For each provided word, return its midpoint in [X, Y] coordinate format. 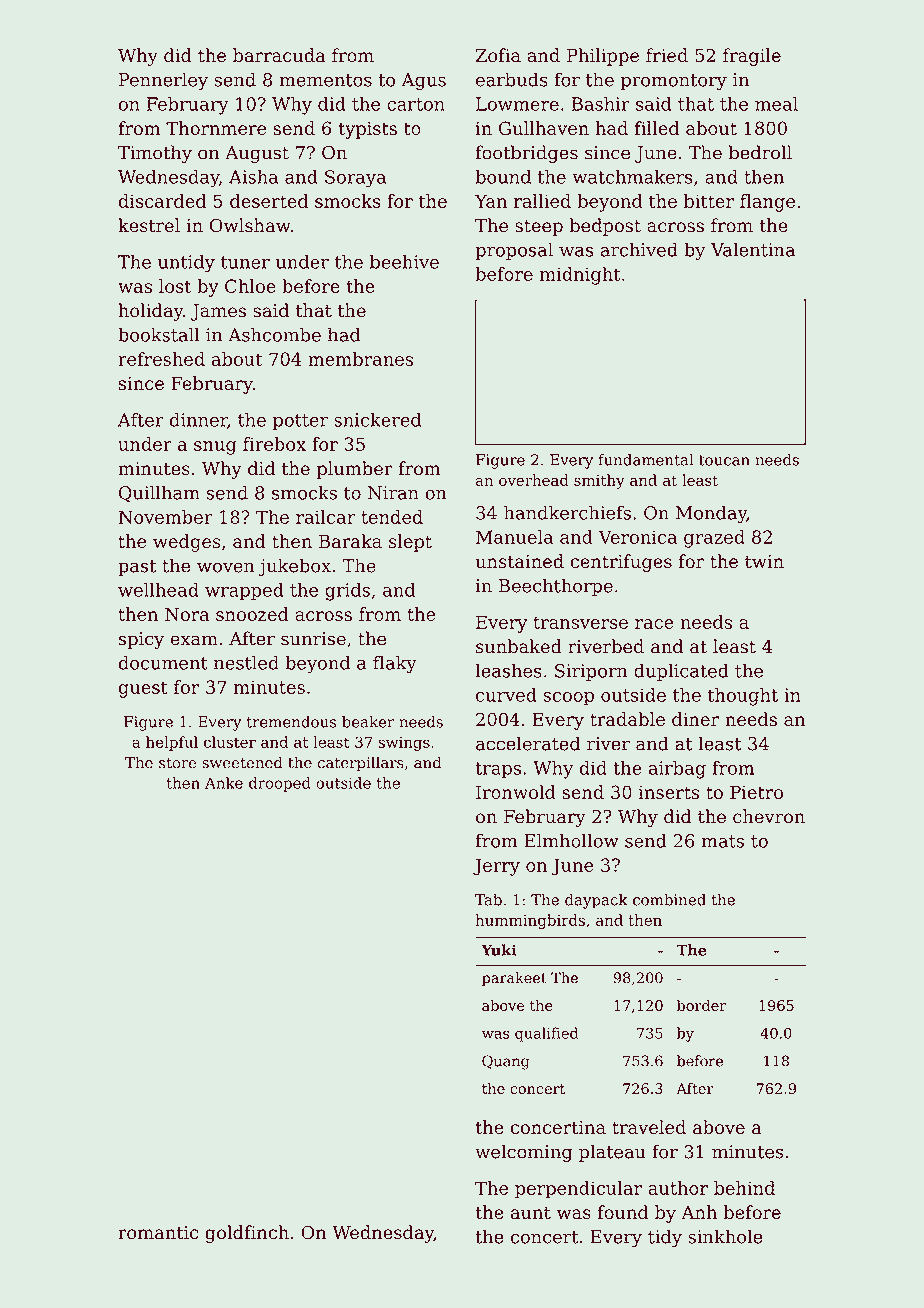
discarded [162, 201]
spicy [141, 640]
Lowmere [517, 104]
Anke [224, 783]
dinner [199, 421]
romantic [158, 1233]
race [654, 624]
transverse [580, 622]
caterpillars [361, 764]
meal [776, 104]
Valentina [753, 249]
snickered [377, 420]
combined [669, 900]
